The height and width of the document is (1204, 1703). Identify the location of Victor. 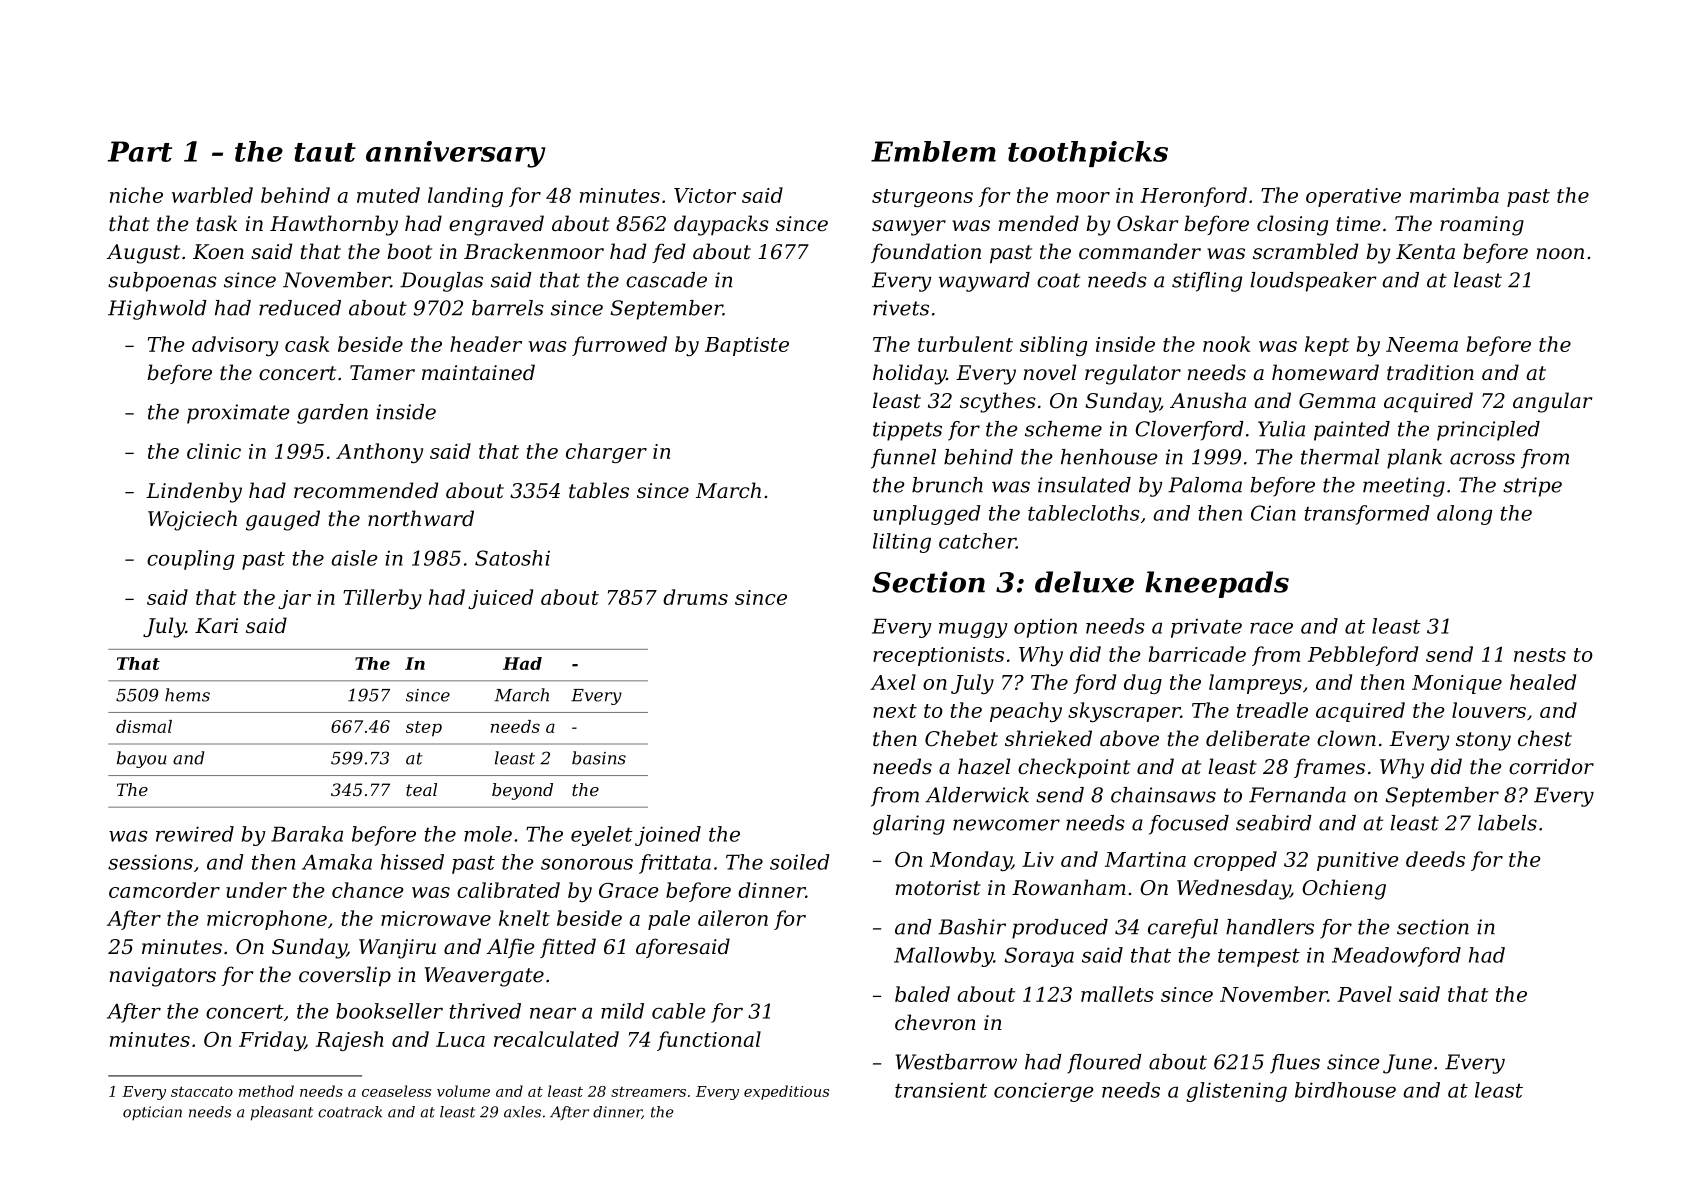
(705, 195).
